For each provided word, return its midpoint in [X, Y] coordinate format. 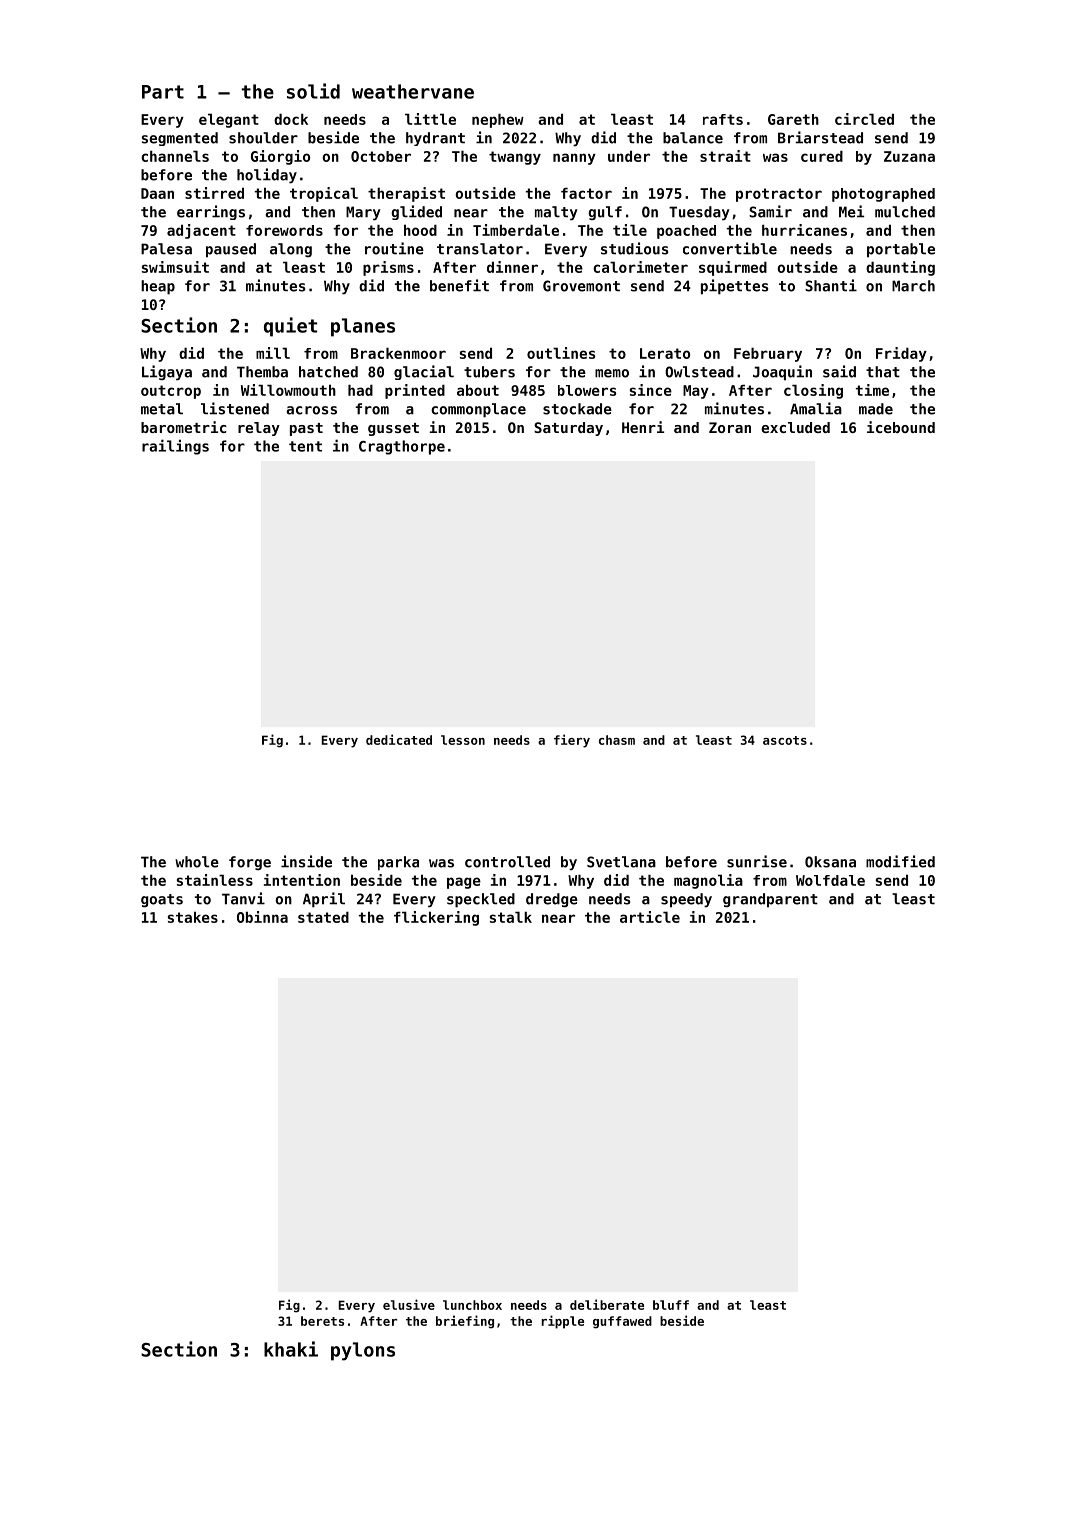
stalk [511, 917]
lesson [463, 740]
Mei [851, 211]
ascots [785, 740]
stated [323, 917]
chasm [617, 740]
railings [175, 447]
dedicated [399, 739]
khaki [291, 1349]
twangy [515, 158]
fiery [572, 741]
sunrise [757, 861]
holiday [267, 176]
